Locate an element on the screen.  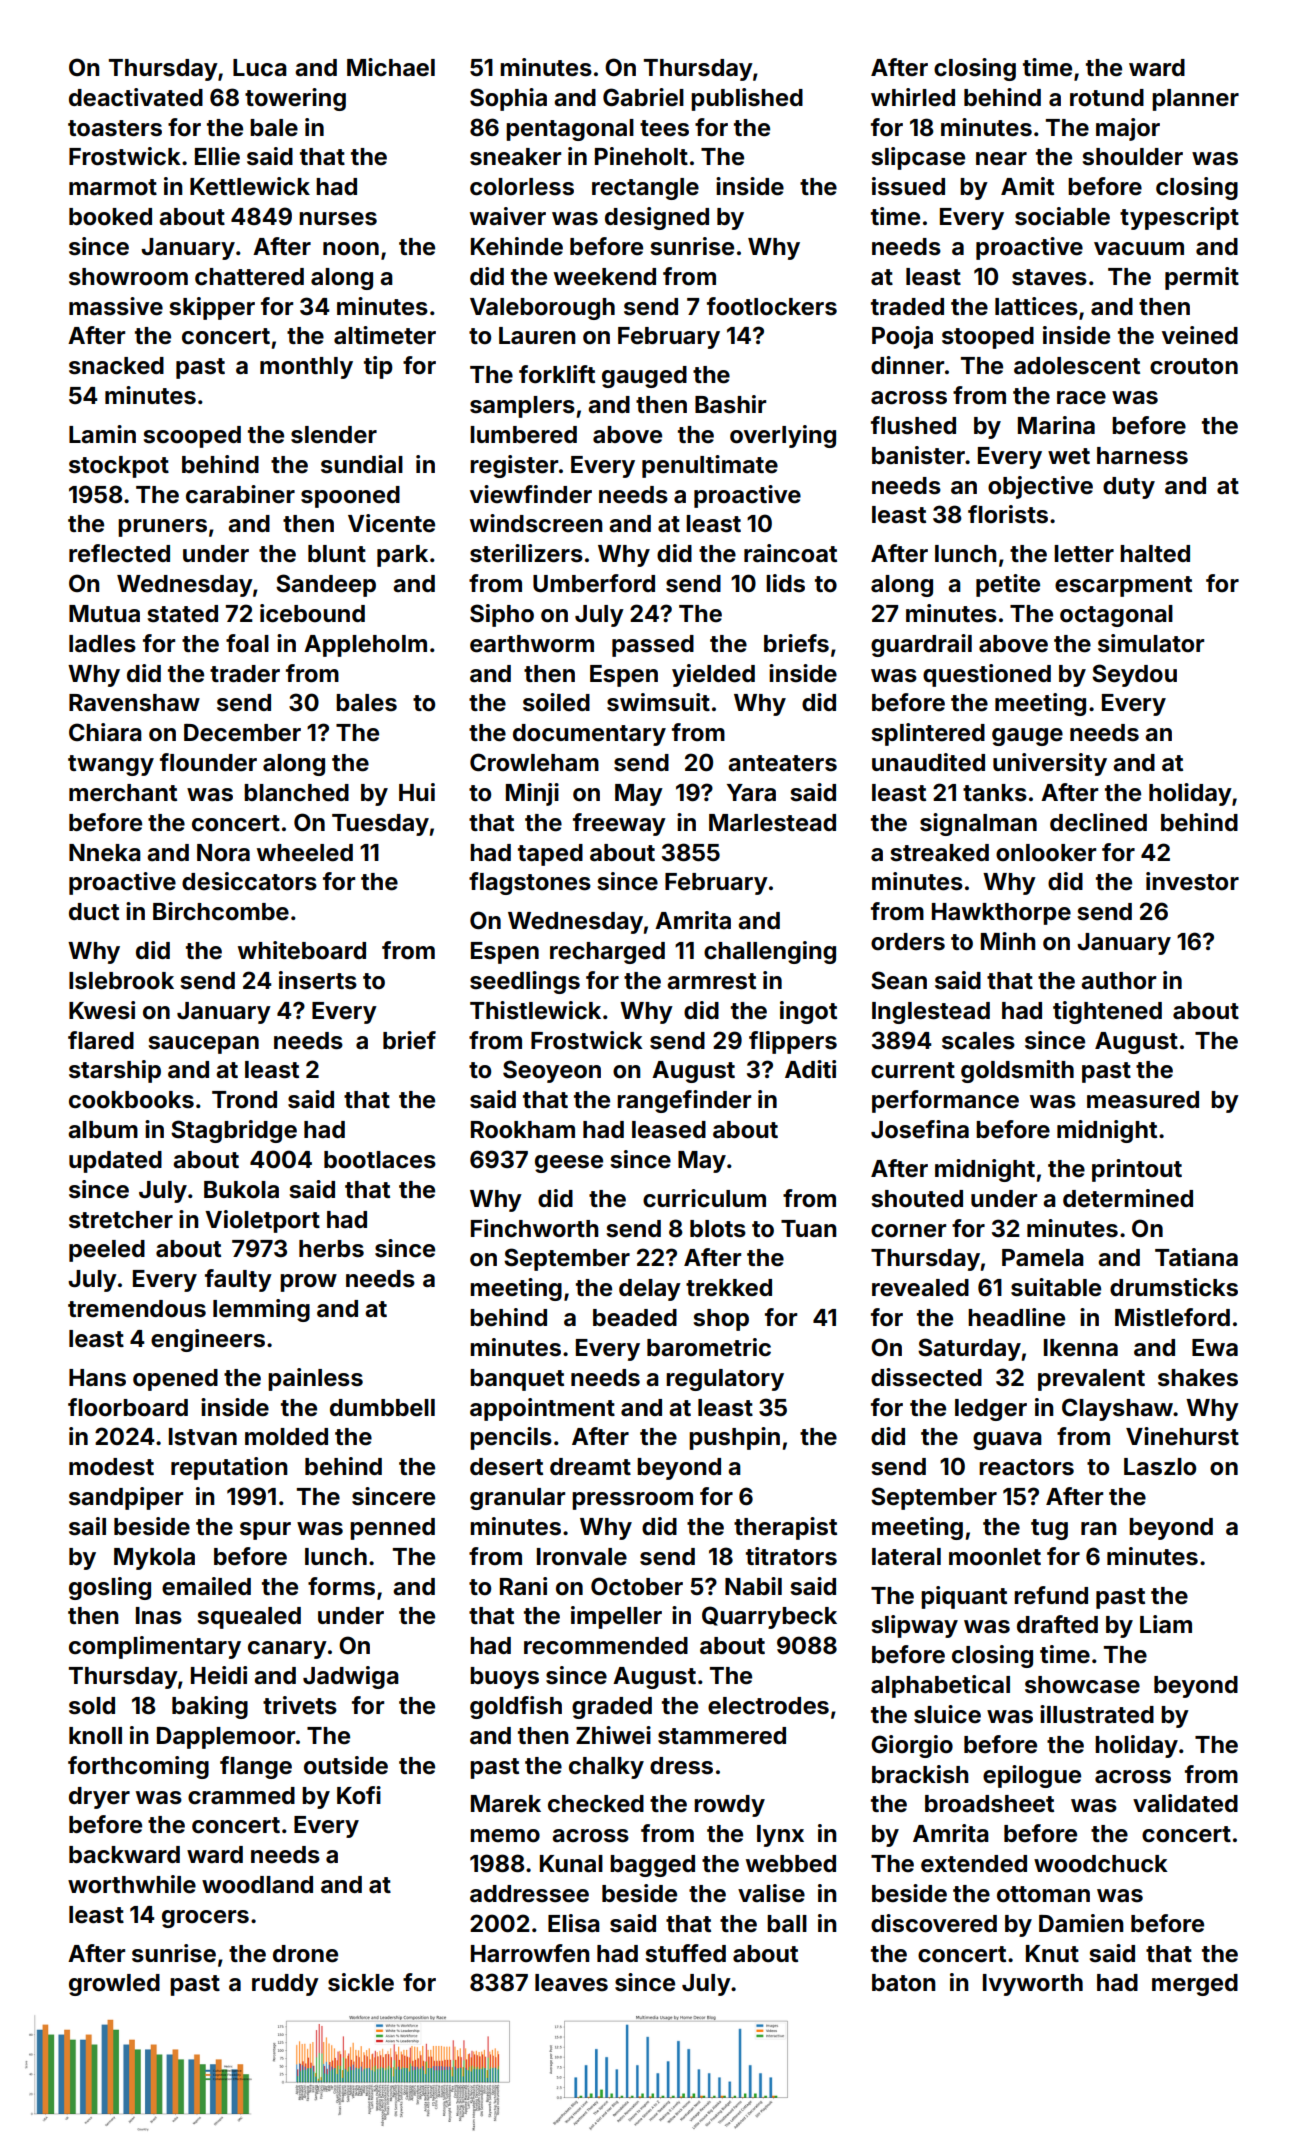
pentagonal is located at coordinates (570, 130).
